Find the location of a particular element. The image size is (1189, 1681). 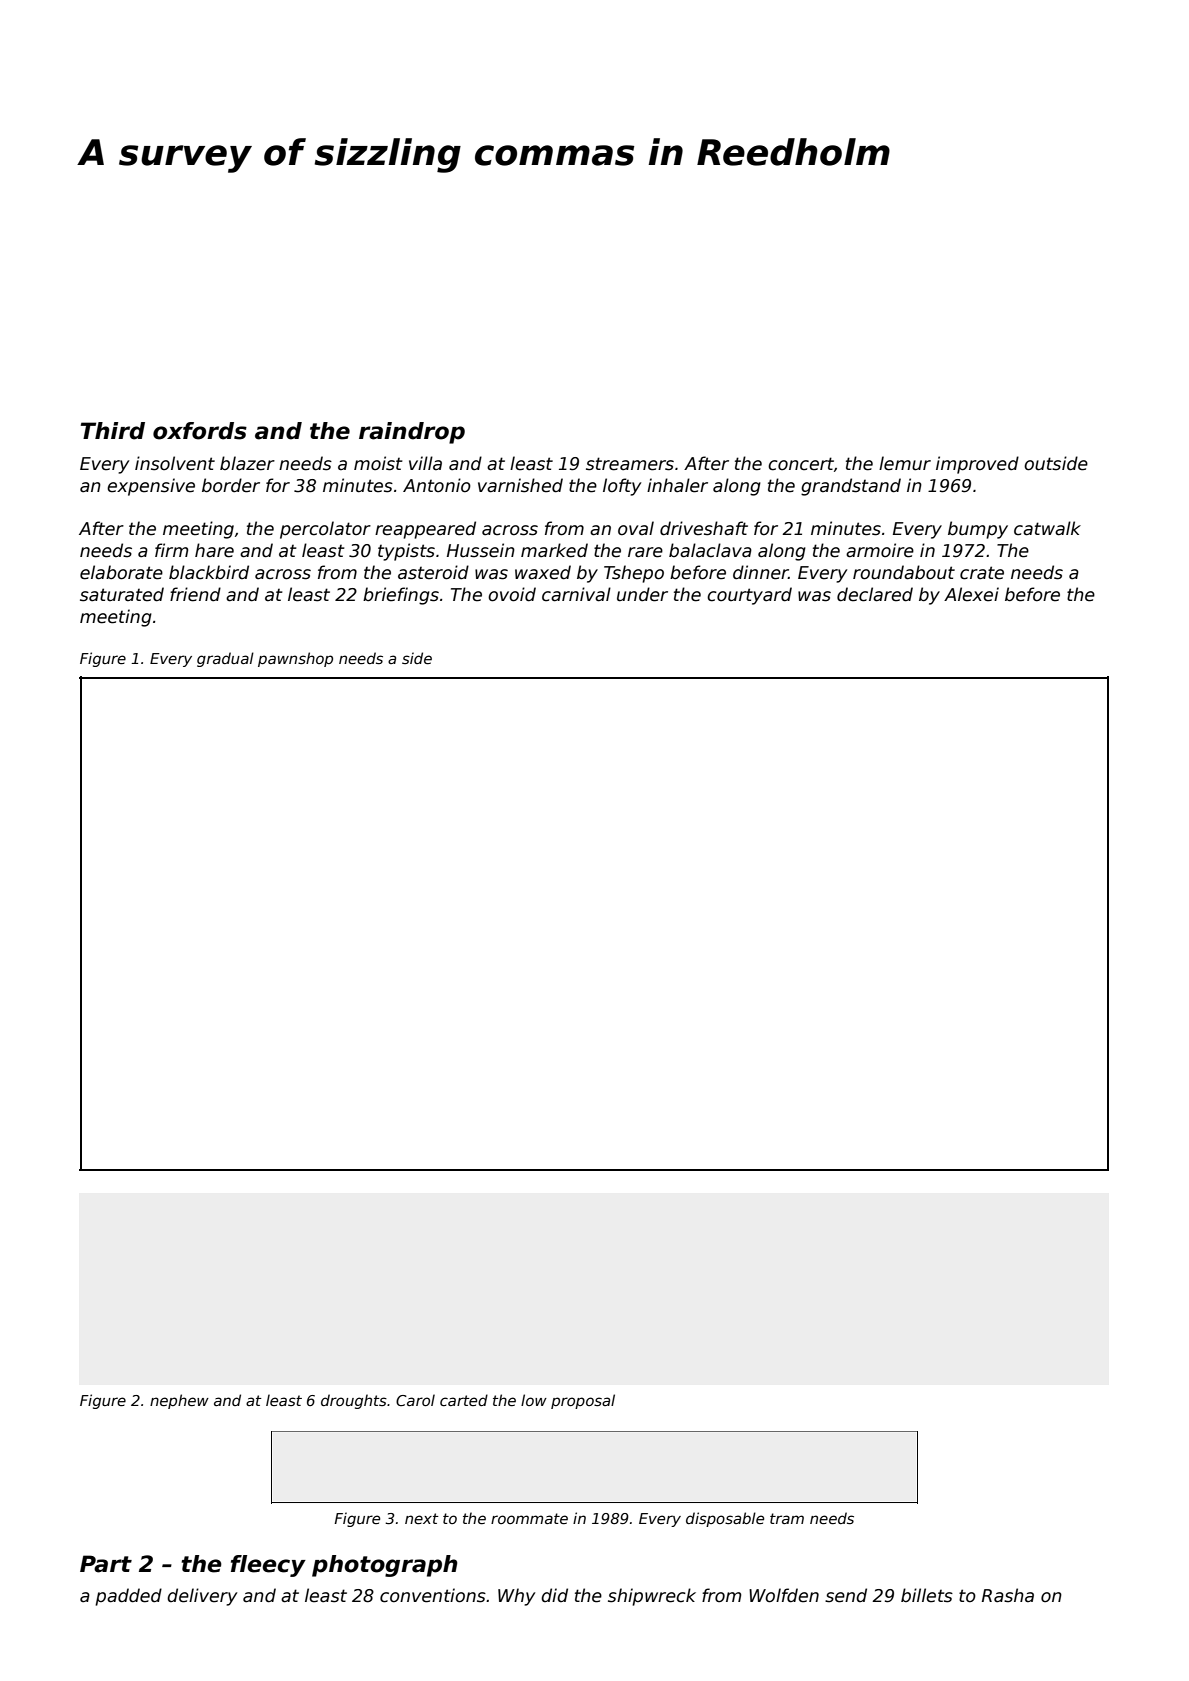

lofty is located at coordinates (622, 487).
